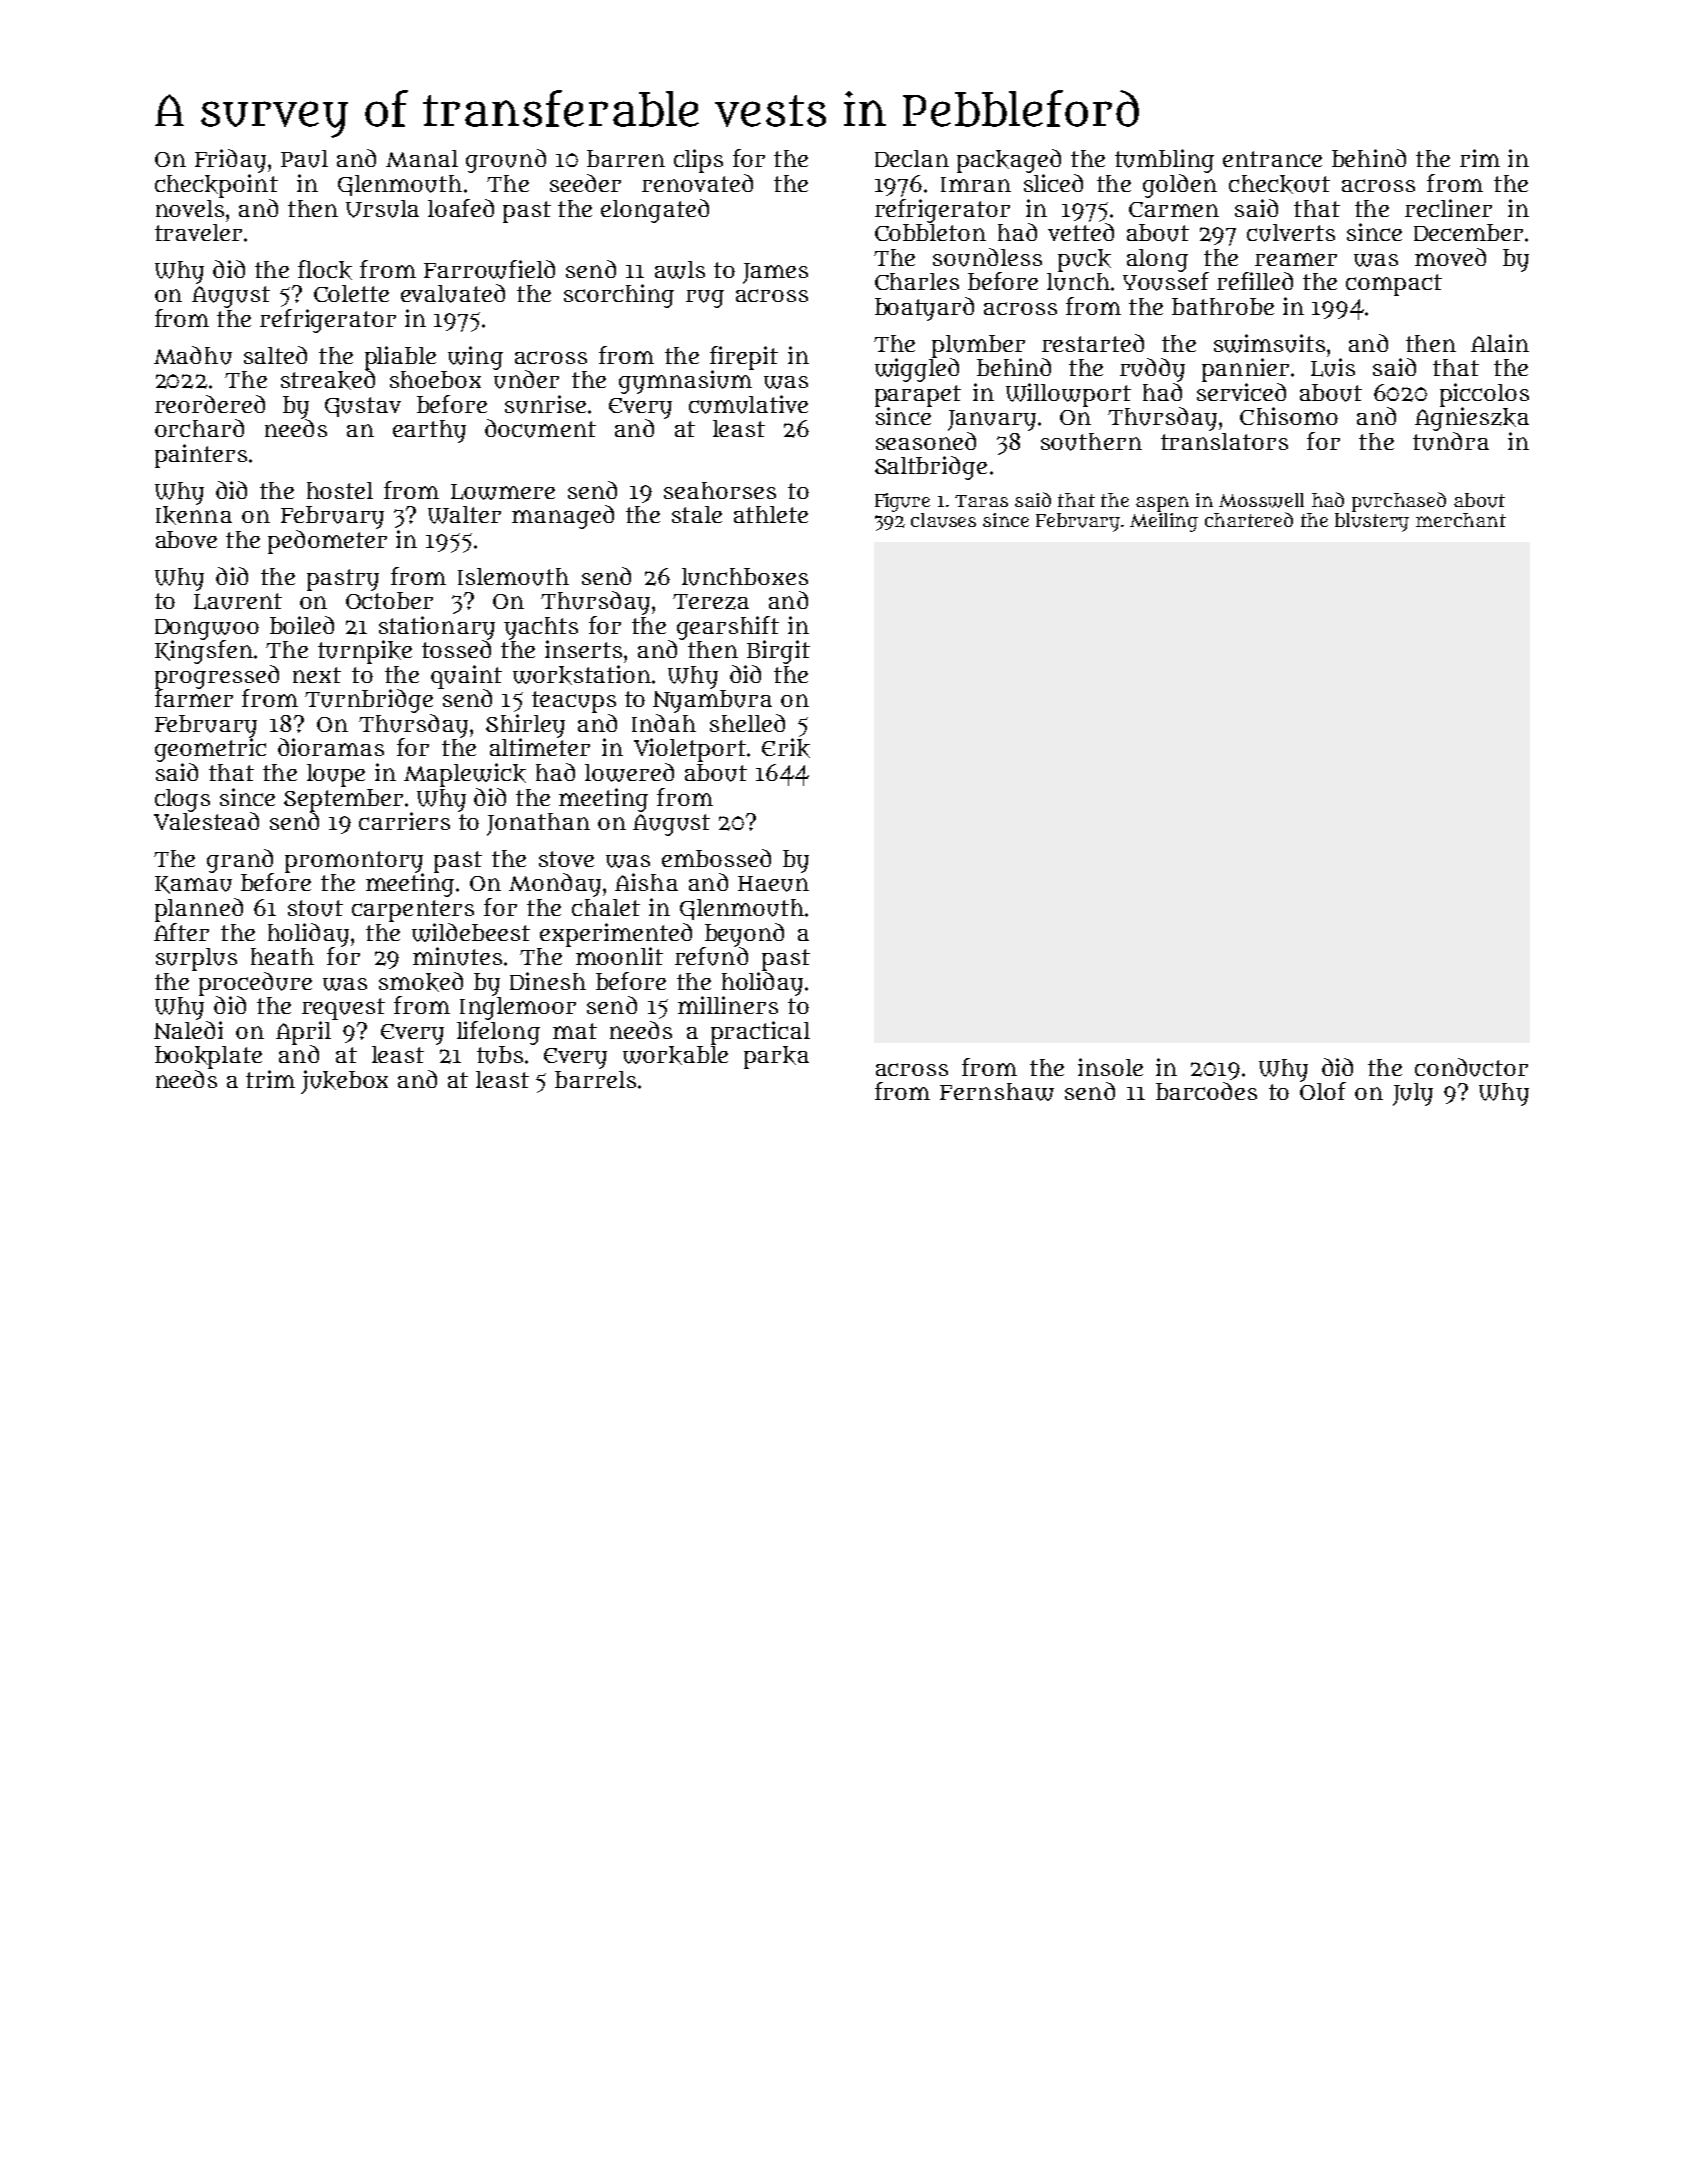  What do you see at coordinates (712, 701) in the document?
I see `Nyambura` at bounding box center [712, 701].
